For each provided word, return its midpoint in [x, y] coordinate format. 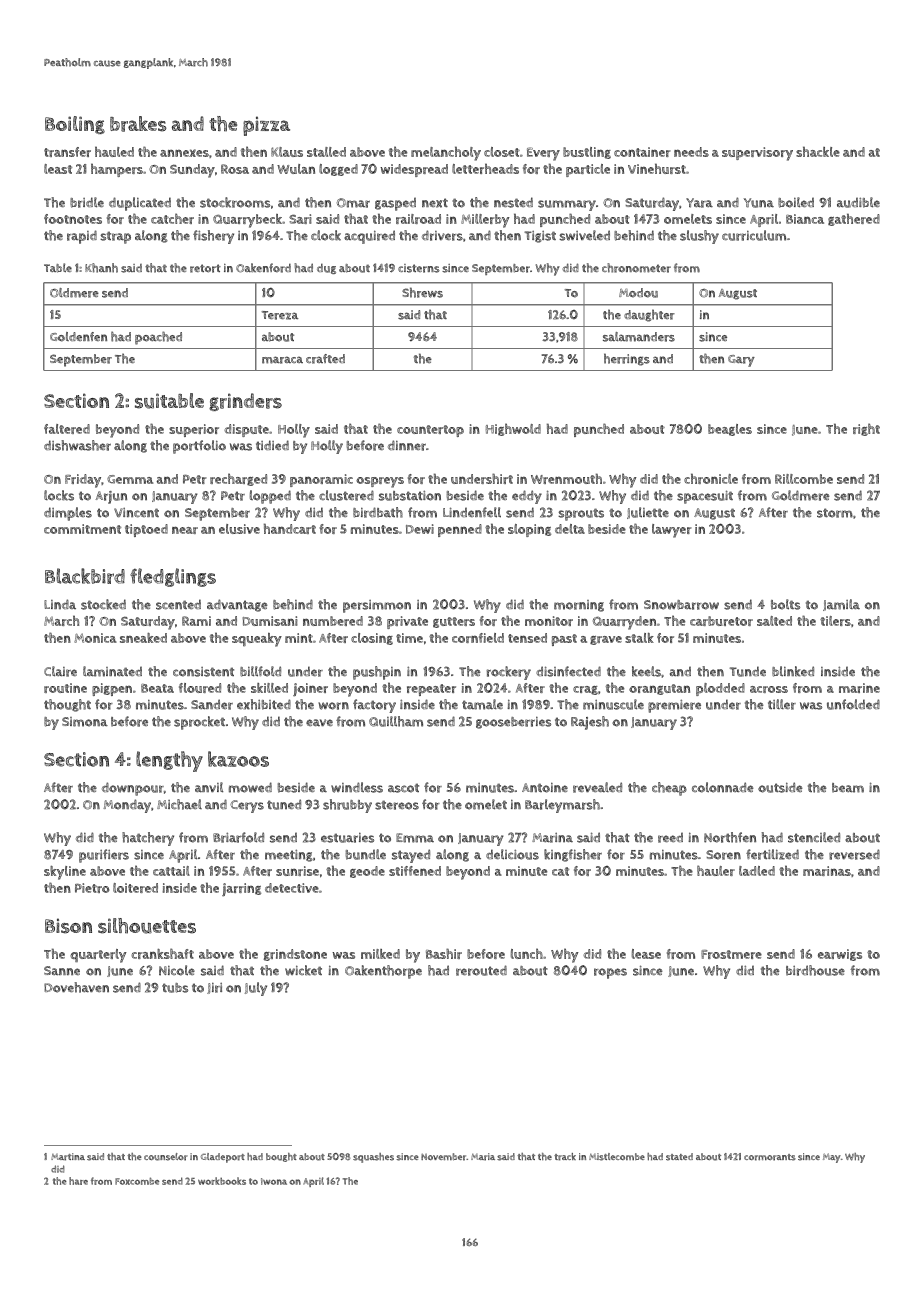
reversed [854, 854]
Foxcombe [137, 1181]
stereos [397, 805]
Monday [127, 806]
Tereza [280, 315]
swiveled [584, 235]
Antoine [545, 788]
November [444, 1157]
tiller [782, 704]
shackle [818, 151]
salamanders [639, 337]
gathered [854, 219]
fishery [213, 237]
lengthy [169, 761]
